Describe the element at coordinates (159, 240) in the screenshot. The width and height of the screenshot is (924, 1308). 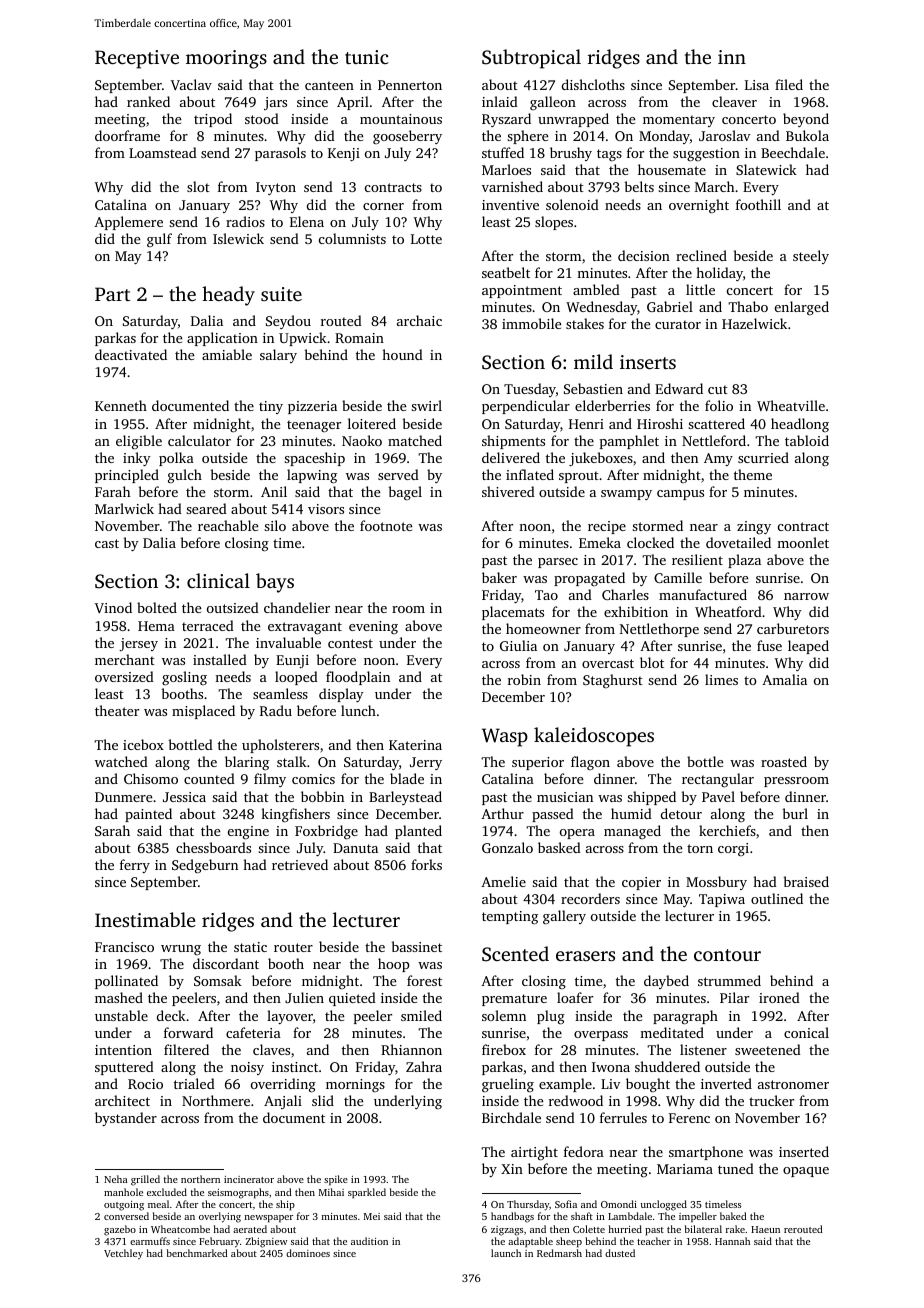
I see `gulf` at that location.
